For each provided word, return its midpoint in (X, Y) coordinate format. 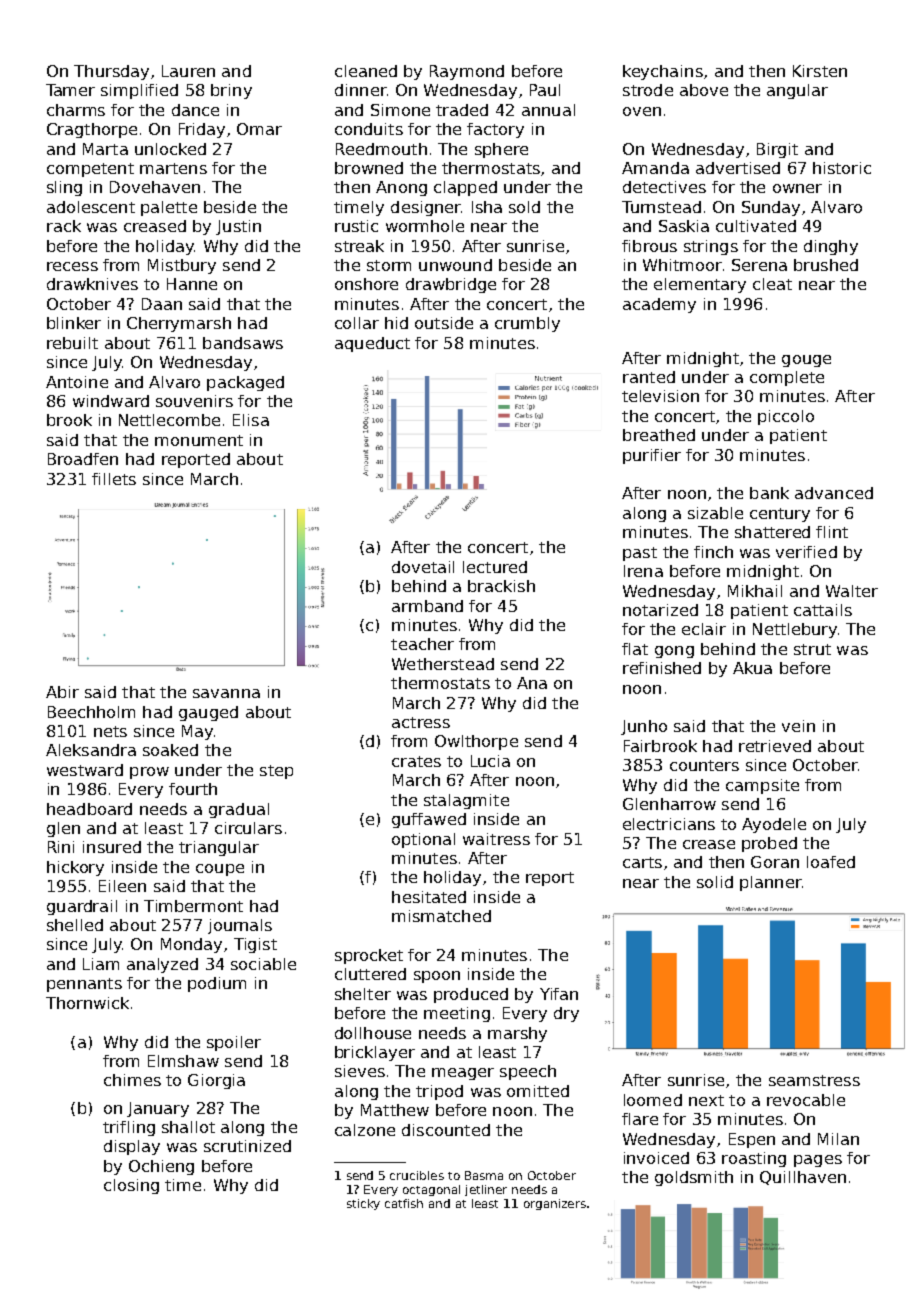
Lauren (188, 71)
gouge (806, 361)
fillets (114, 479)
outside (444, 323)
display (132, 1147)
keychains (663, 72)
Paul (545, 90)
